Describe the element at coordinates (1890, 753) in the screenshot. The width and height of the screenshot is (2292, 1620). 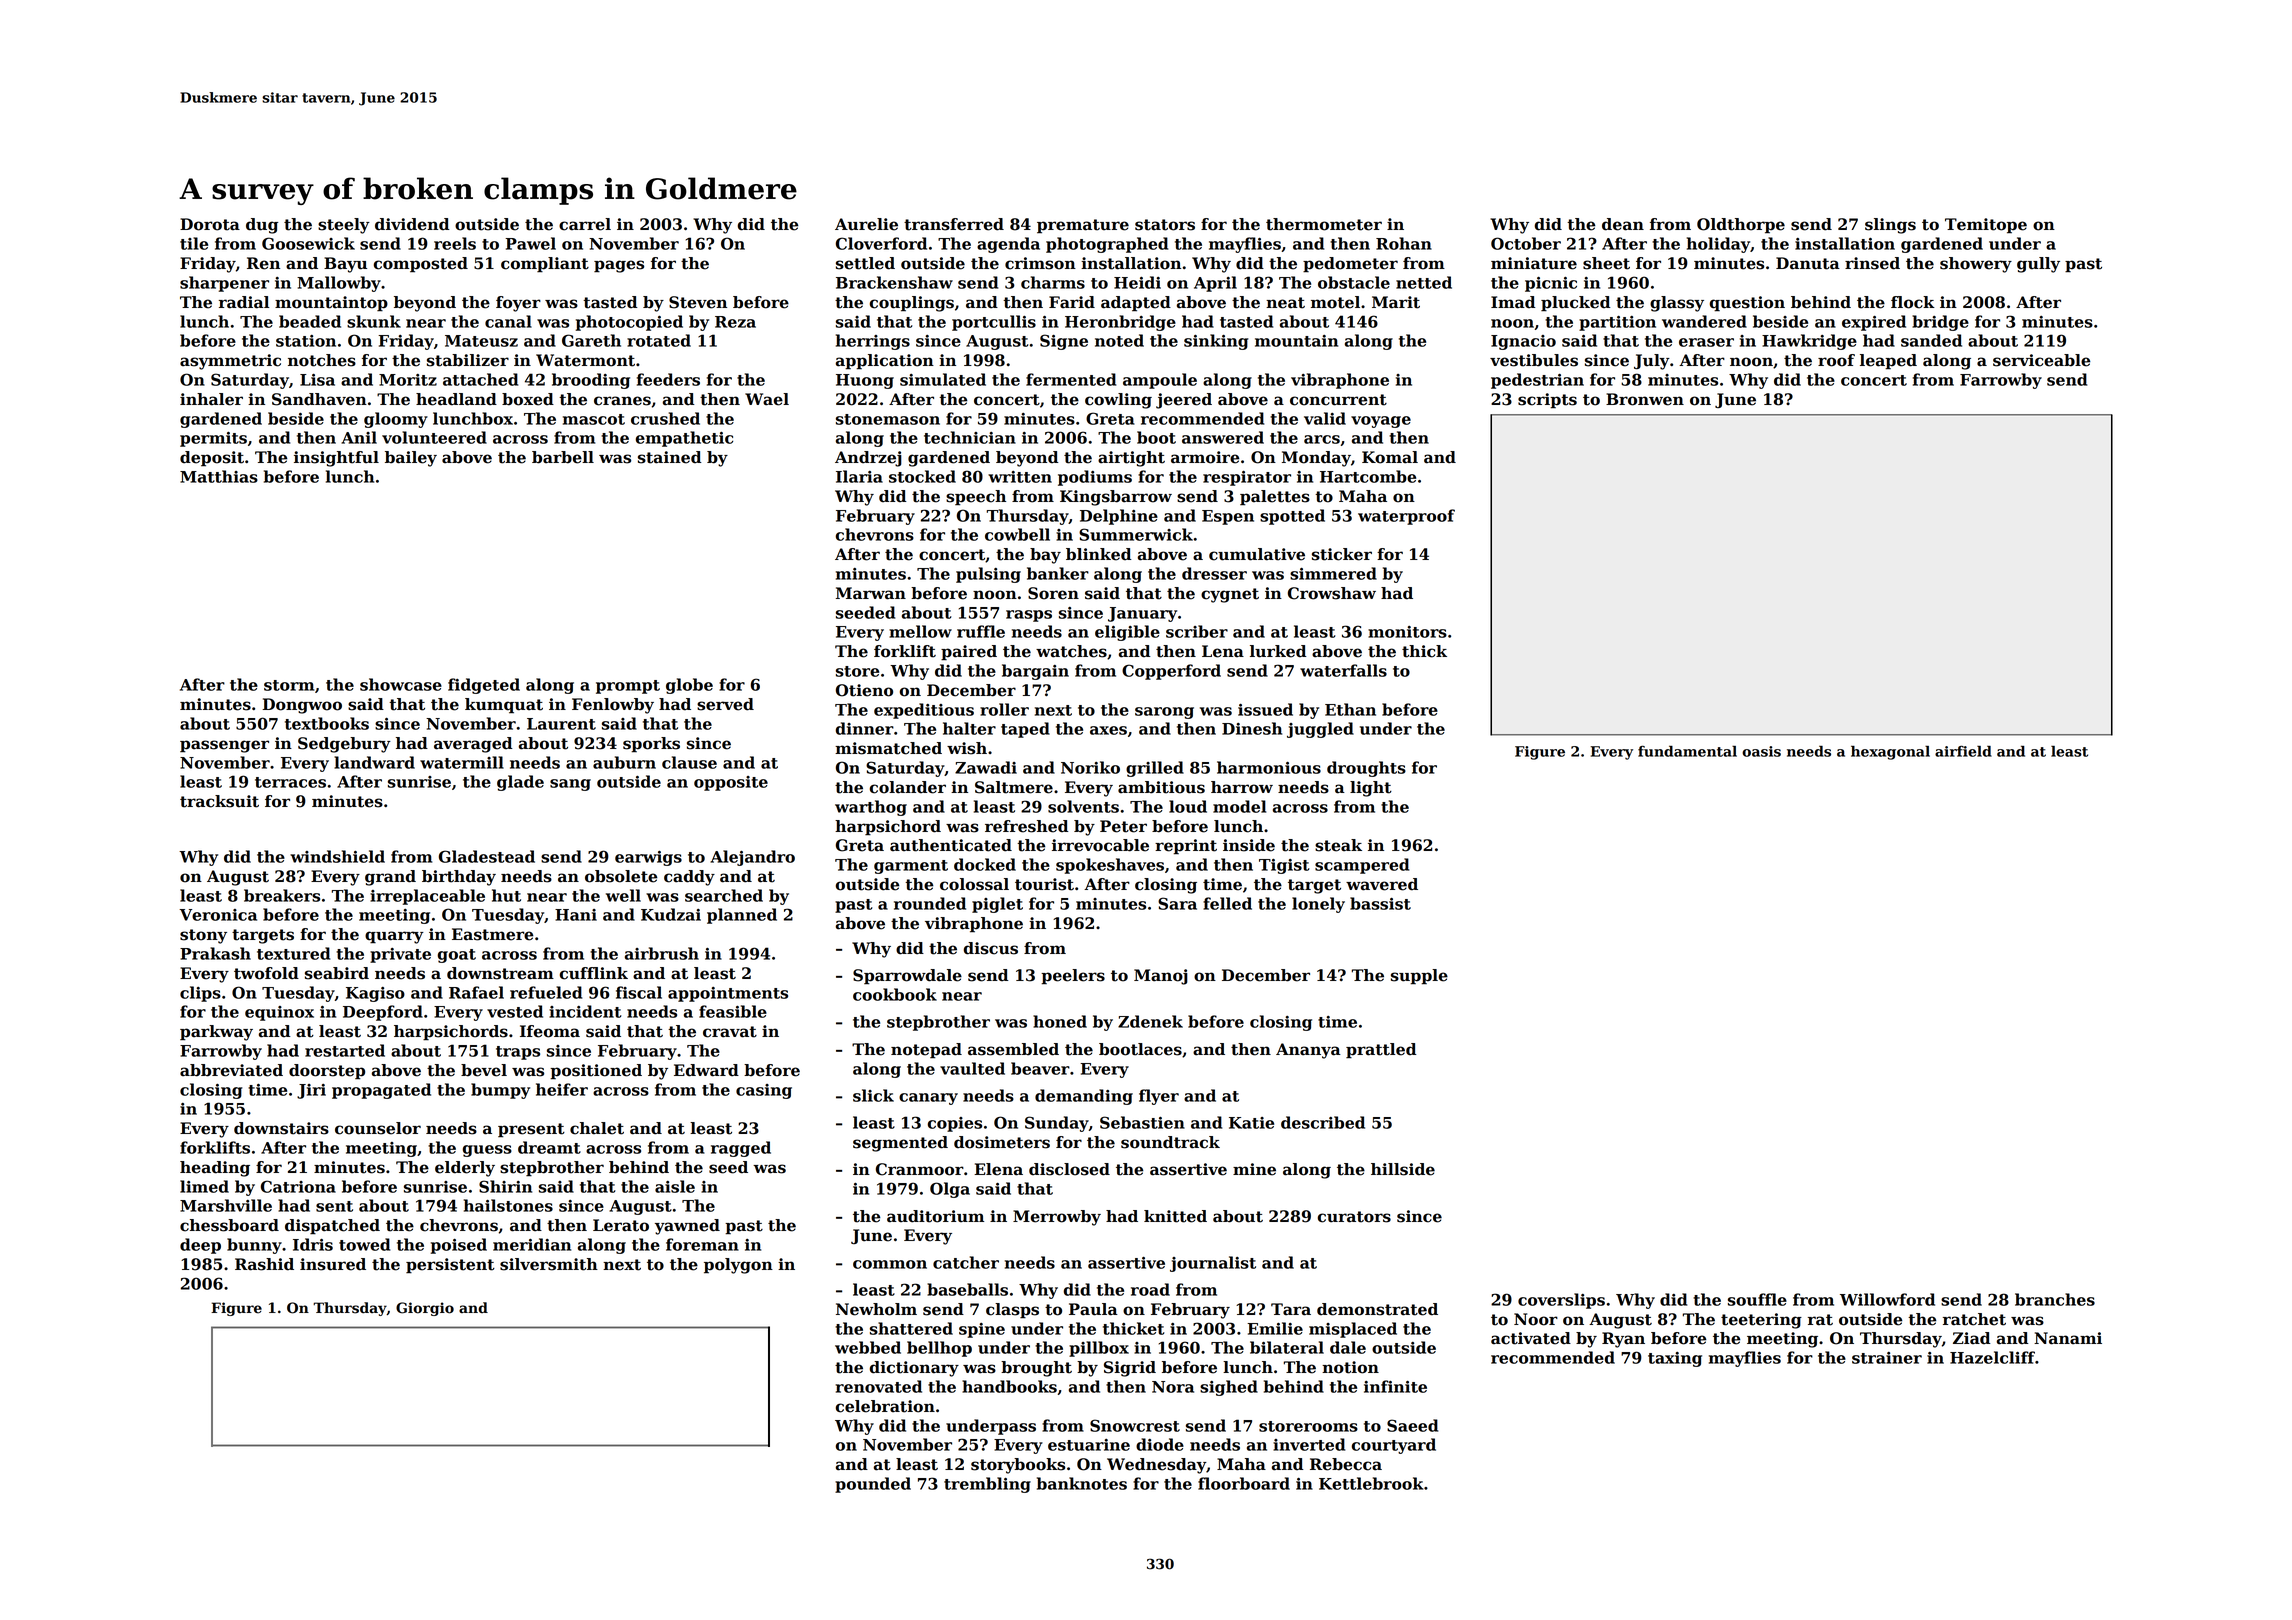
I see `hexagonal` at that location.
